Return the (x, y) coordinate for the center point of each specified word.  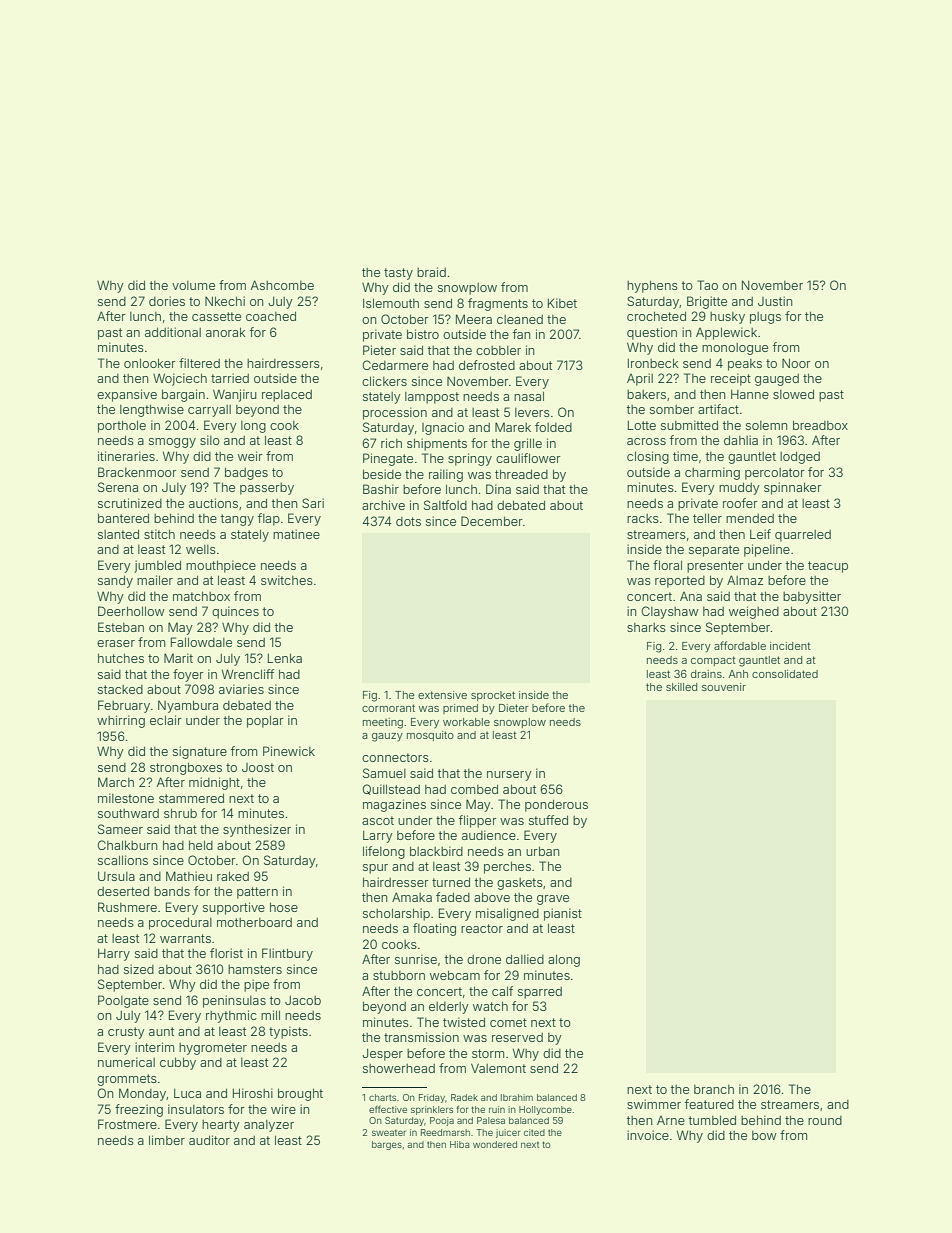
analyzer (269, 1126)
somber (672, 409)
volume (193, 285)
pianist (563, 914)
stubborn (399, 975)
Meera (474, 319)
